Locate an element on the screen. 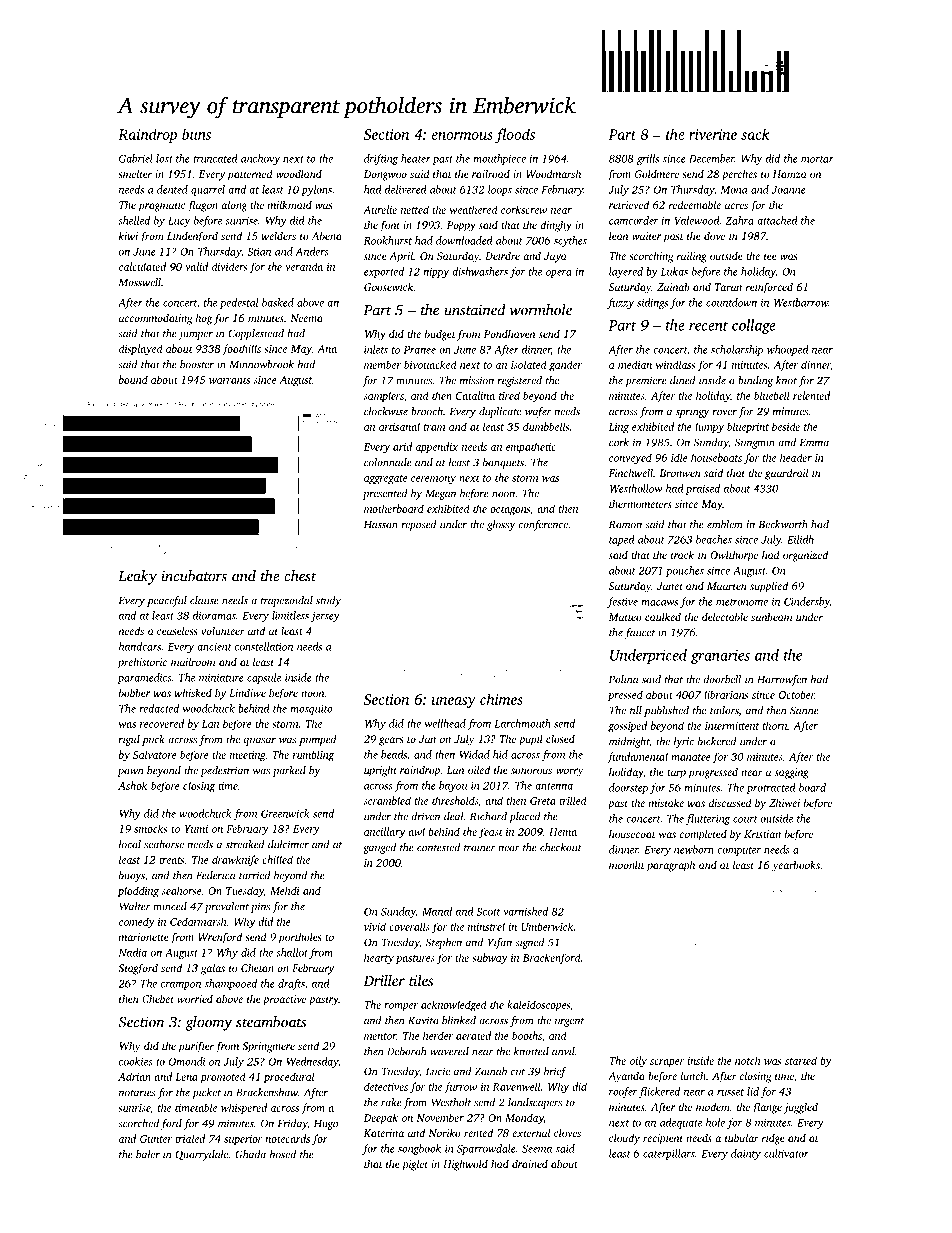 Image resolution: width=952 pixels, height=1233 pixels. awl is located at coordinates (416, 831).
